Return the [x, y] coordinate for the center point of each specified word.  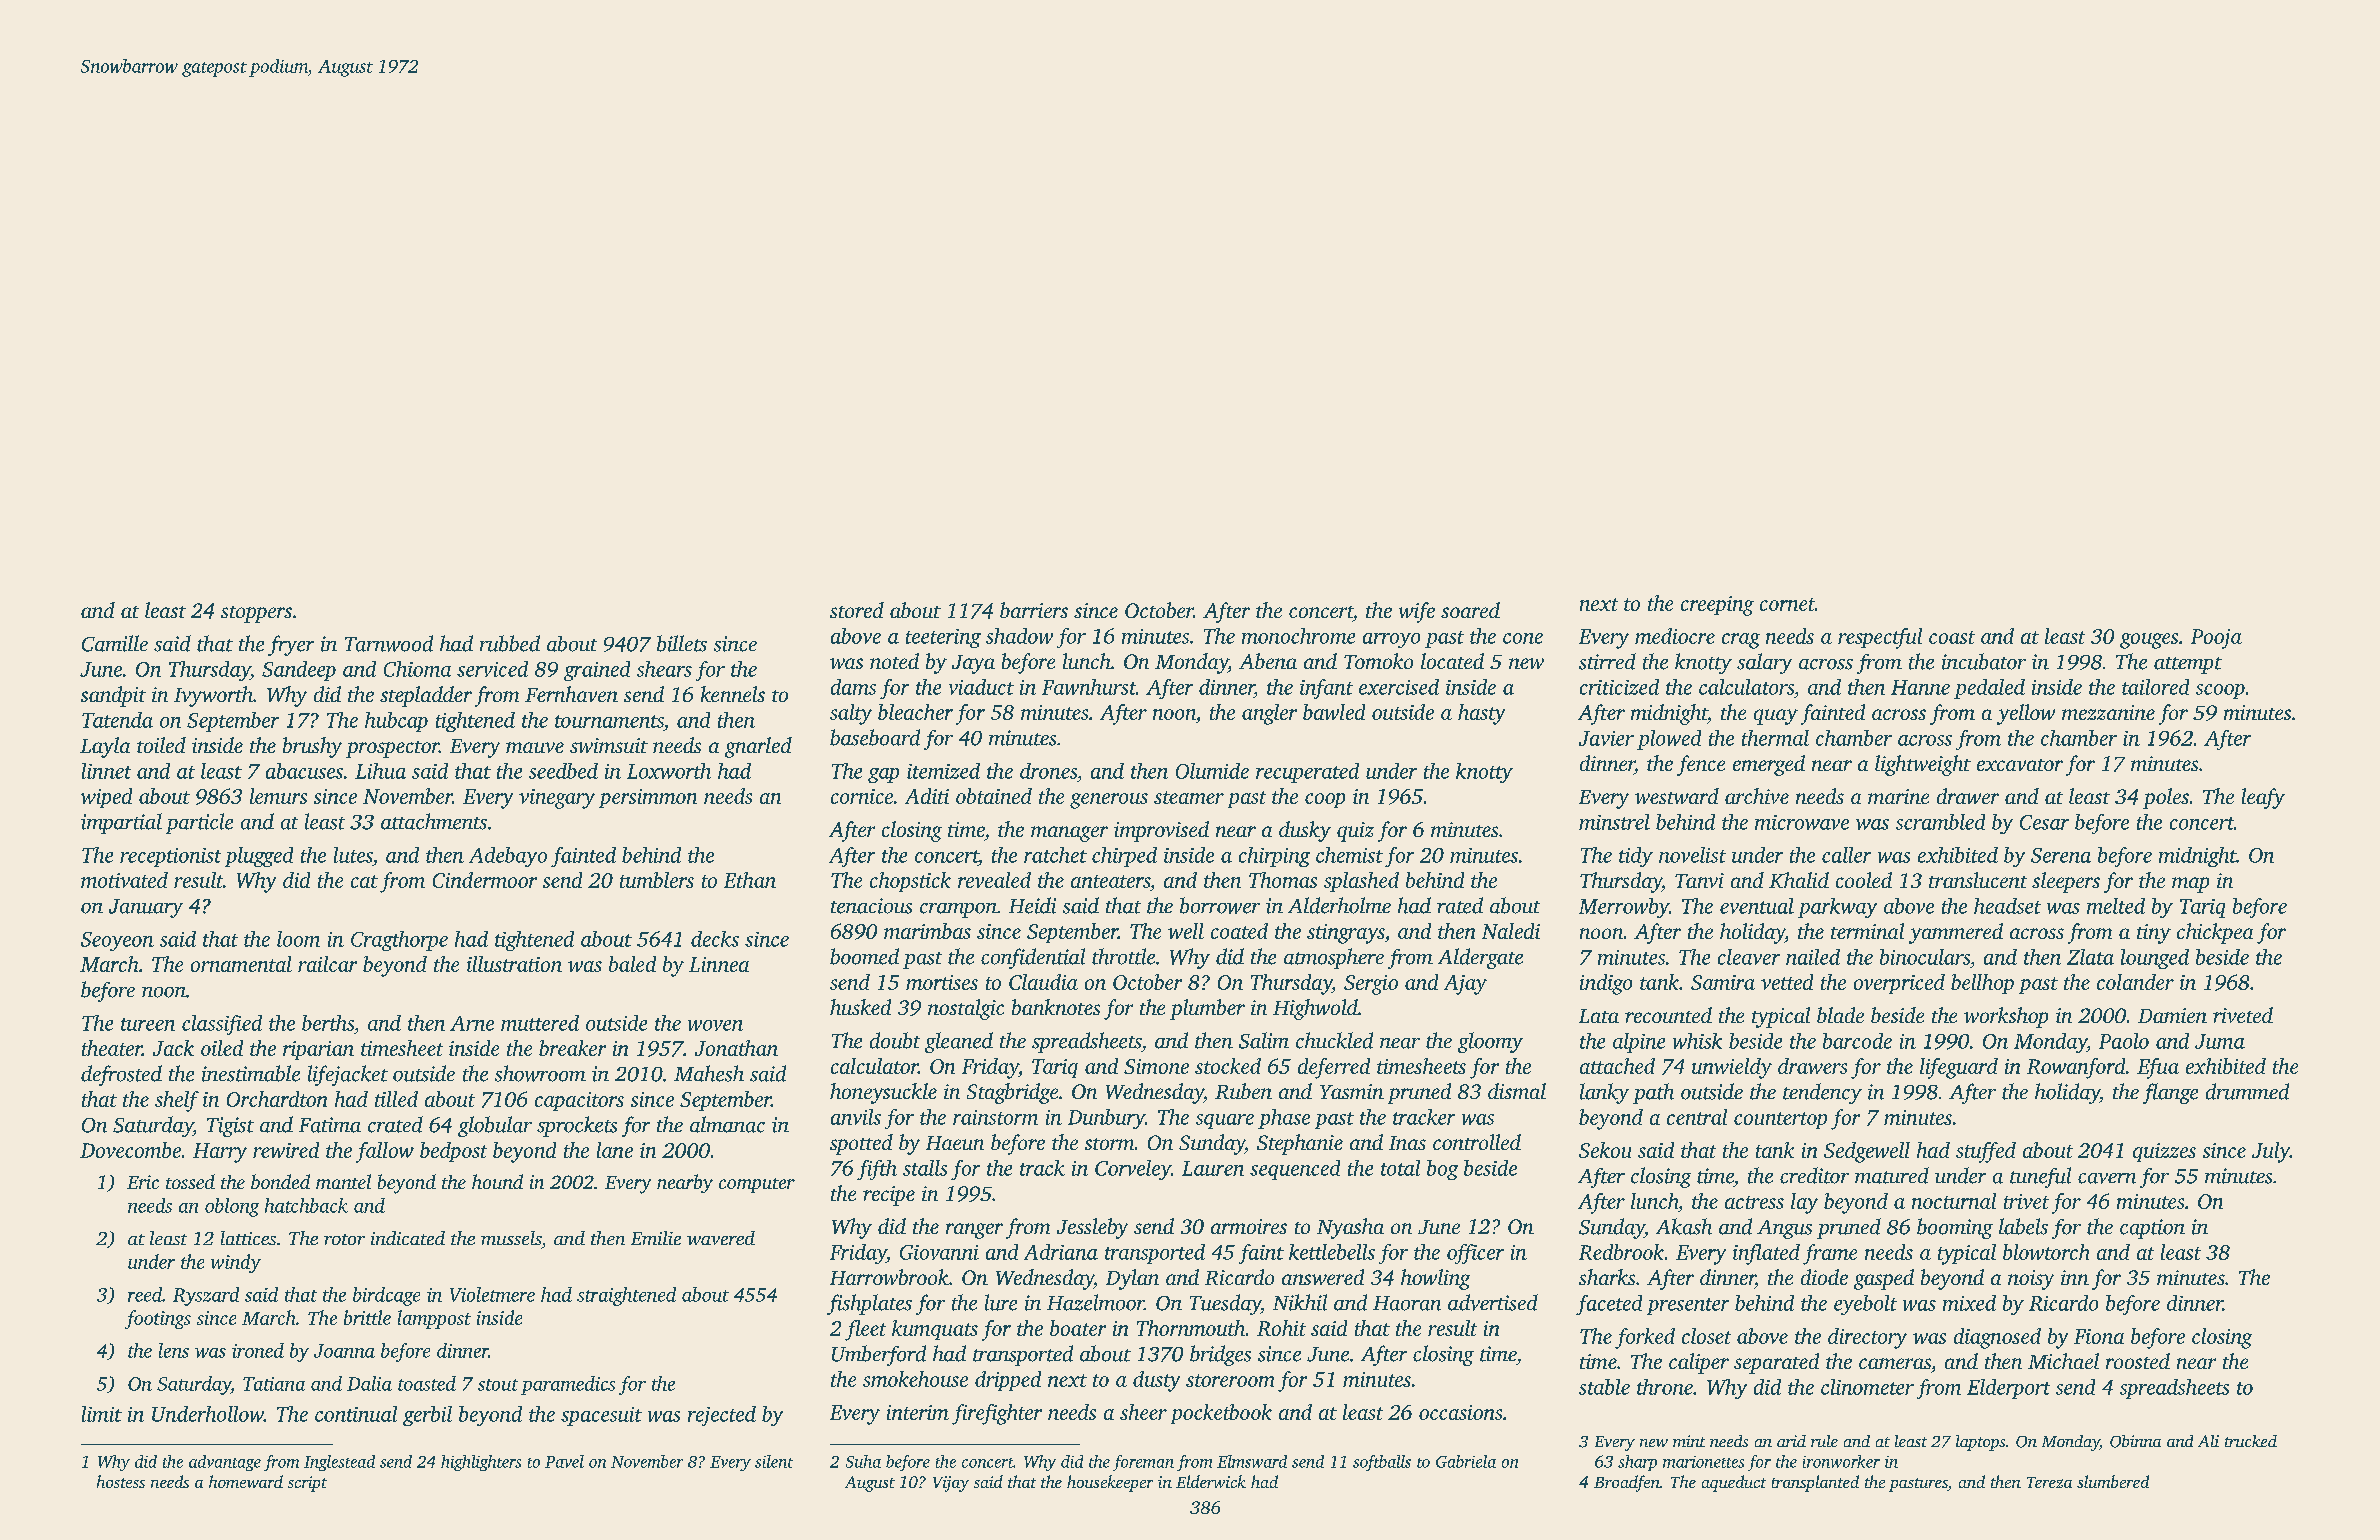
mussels [511, 1238]
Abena [1268, 661]
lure [1001, 1302]
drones [1048, 771]
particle [199, 823]
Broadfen [1627, 1483]
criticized [1619, 687]
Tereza [2049, 1482]
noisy [2031, 1280]
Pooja [2216, 639]
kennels [733, 694]
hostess [121, 1481]
